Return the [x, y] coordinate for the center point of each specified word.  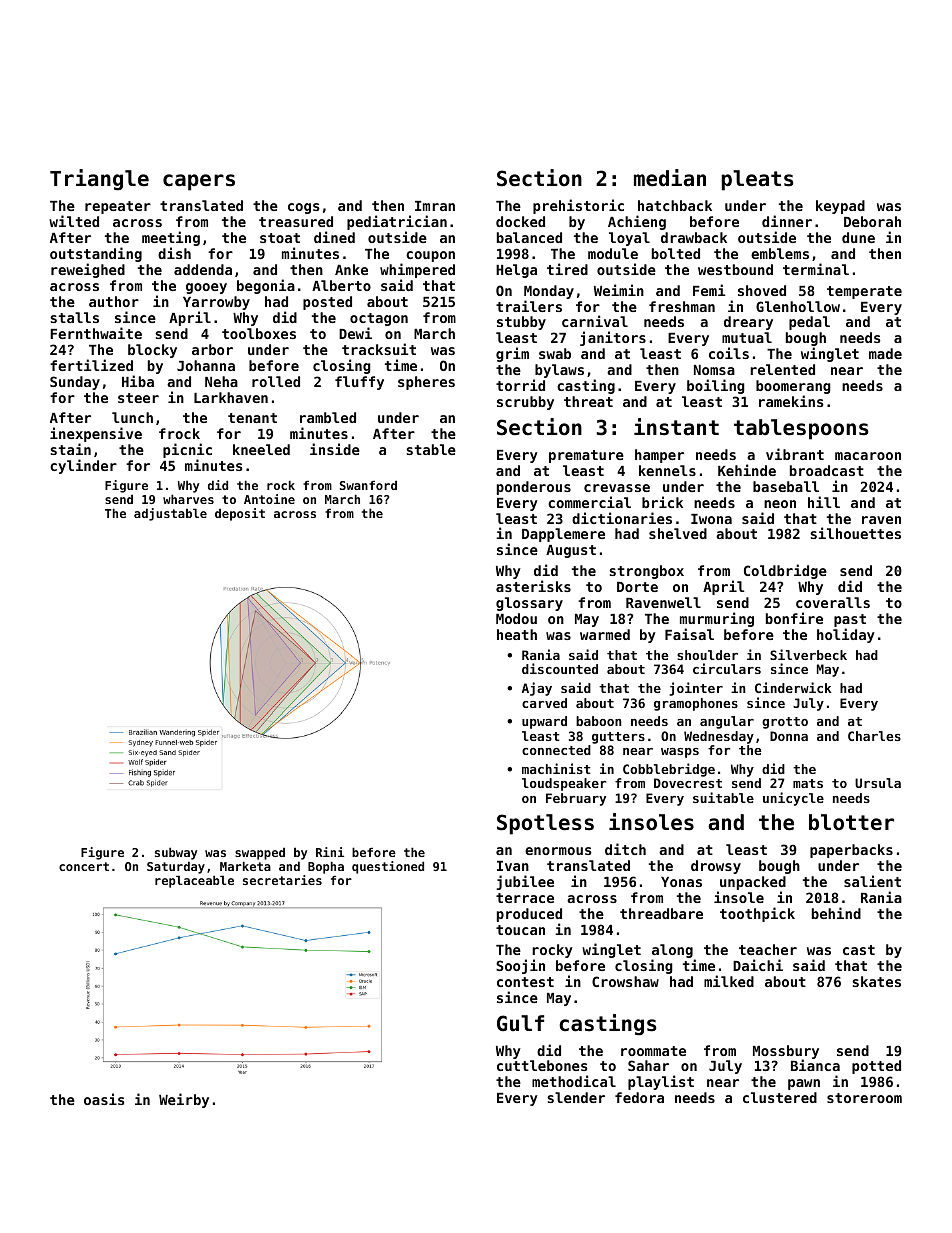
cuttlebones [542, 1065]
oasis [104, 1099]
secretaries [282, 880]
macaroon [868, 456]
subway [176, 853]
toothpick [757, 914]
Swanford [368, 485]
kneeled [261, 449]
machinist [556, 768]
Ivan [513, 866]
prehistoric [578, 206]
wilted [74, 221]
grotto [785, 723]
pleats [757, 180]
